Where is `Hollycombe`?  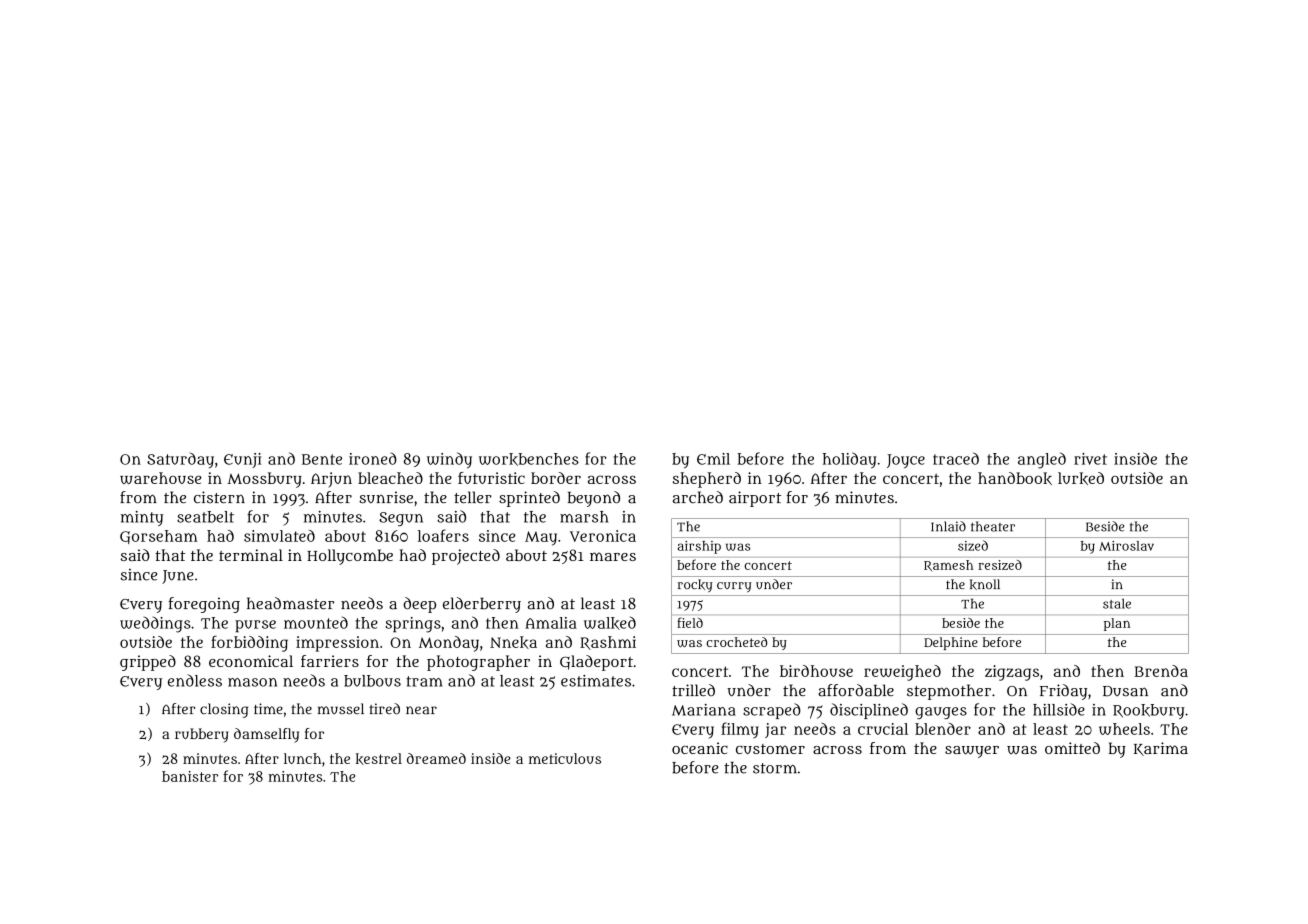 Hollycombe is located at coordinates (350, 557).
